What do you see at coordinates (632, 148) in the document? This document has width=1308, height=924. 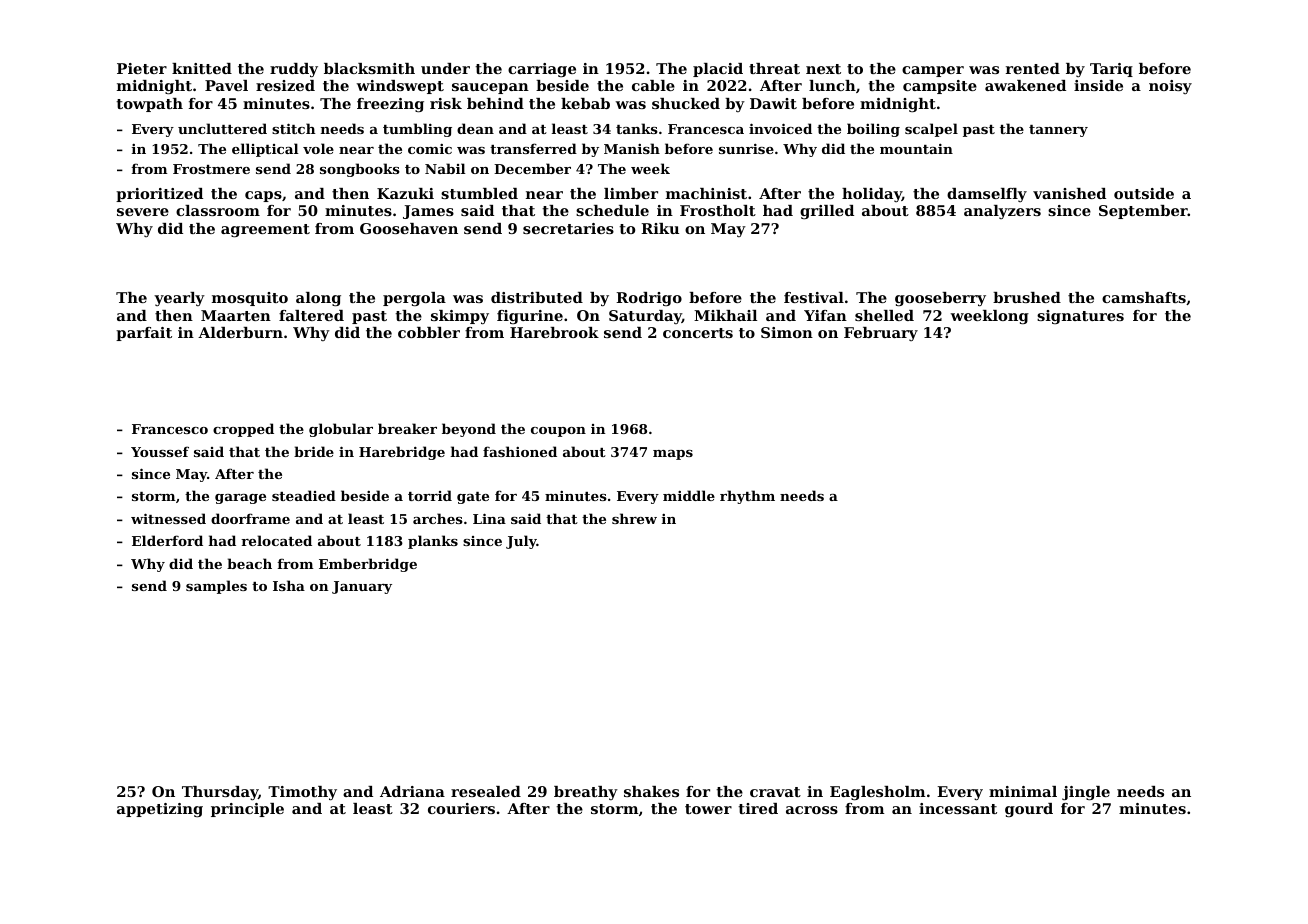 I see `Manish` at bounding box center [632, 148].
